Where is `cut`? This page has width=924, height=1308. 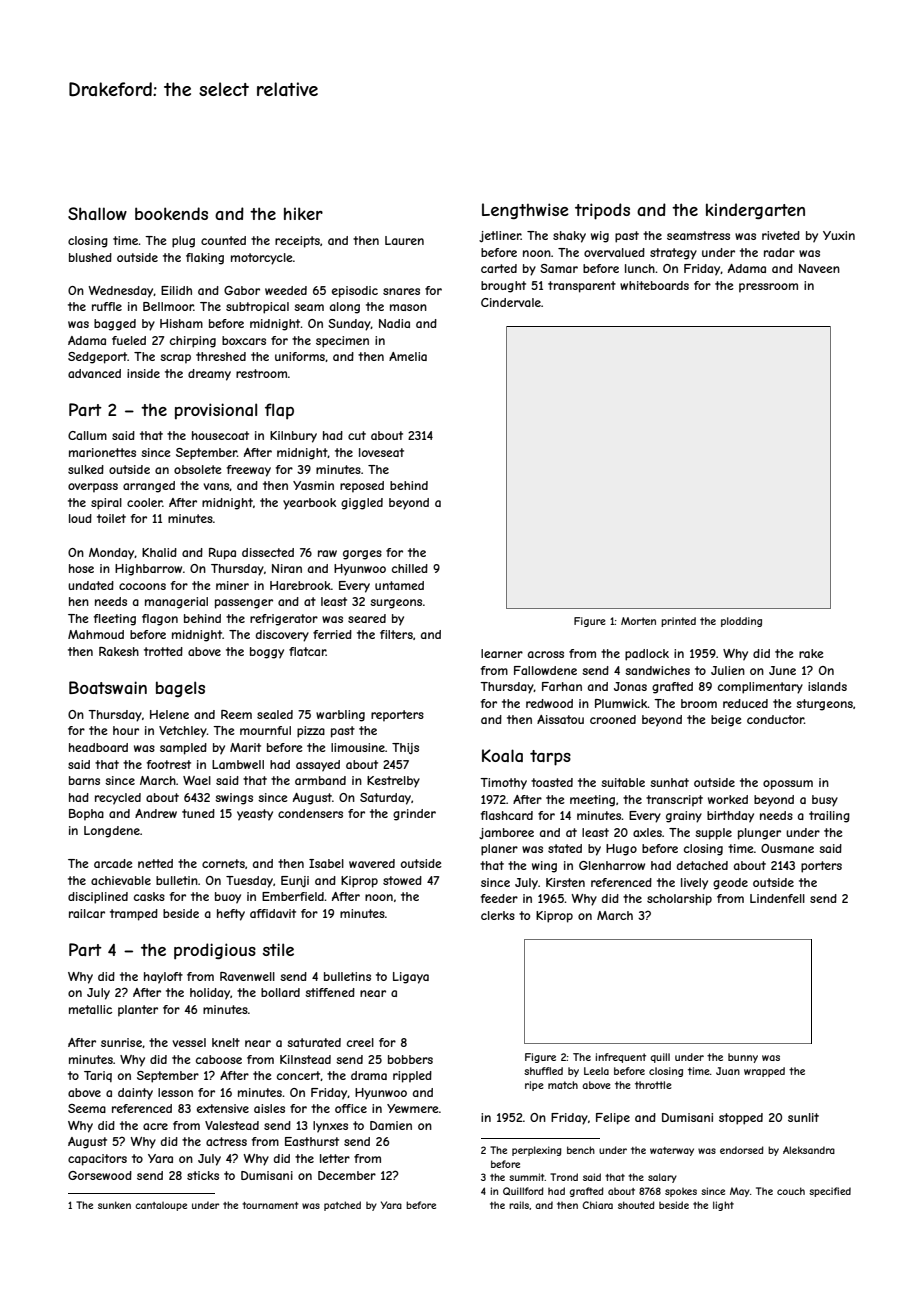
cut is located at coordinates (357, 435).
